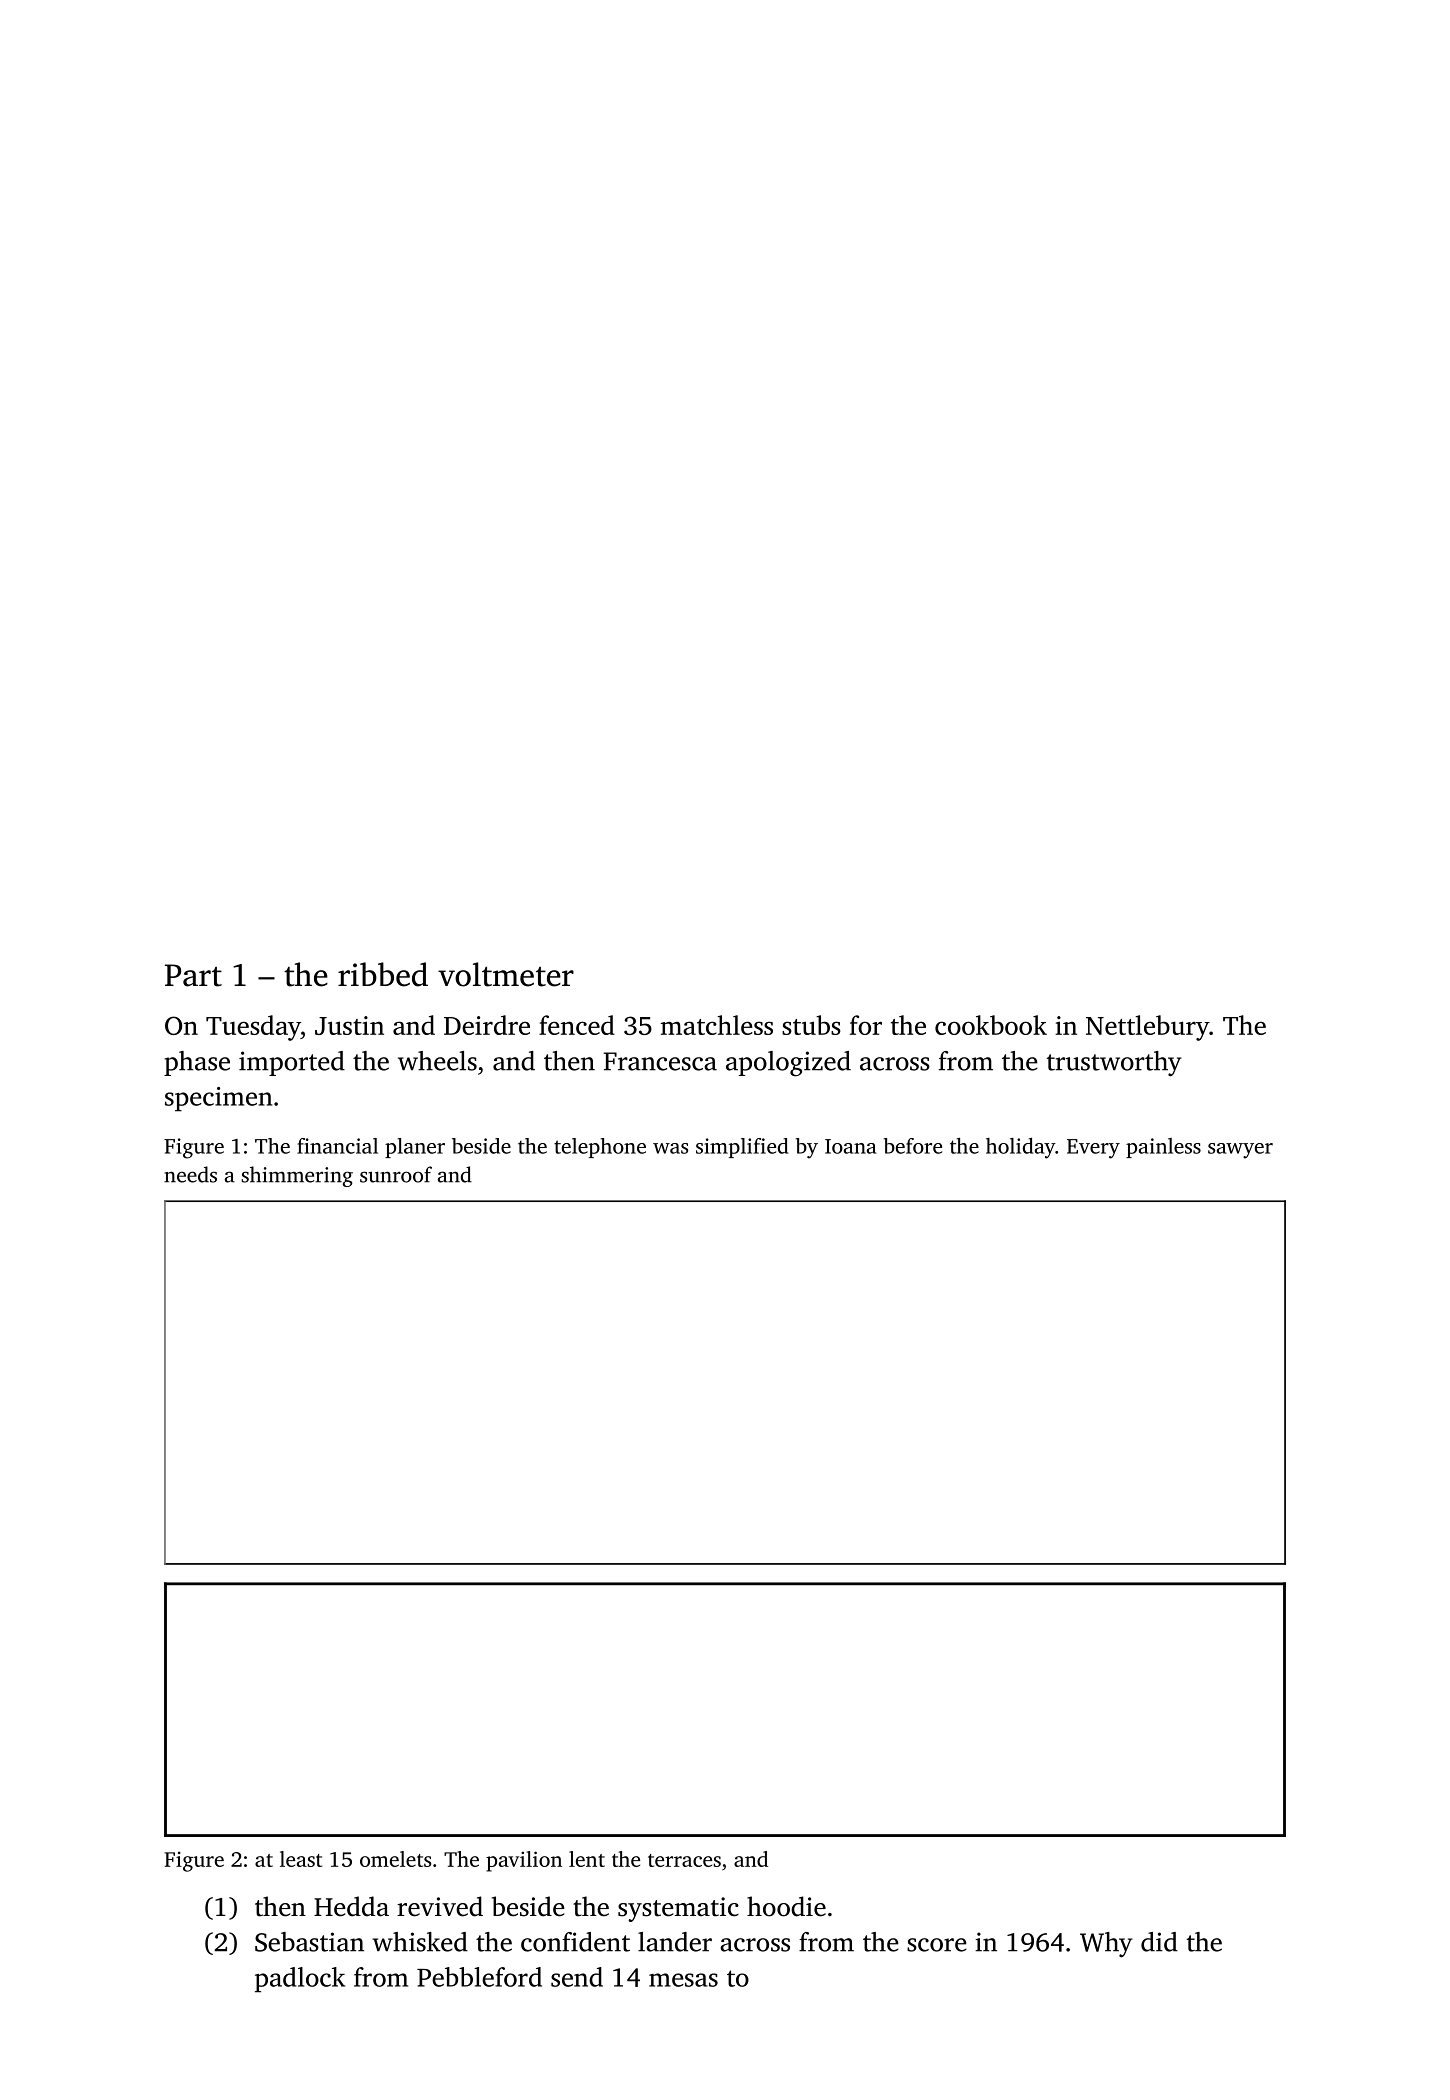  I want to click on painless, so click(1163, 1148).
